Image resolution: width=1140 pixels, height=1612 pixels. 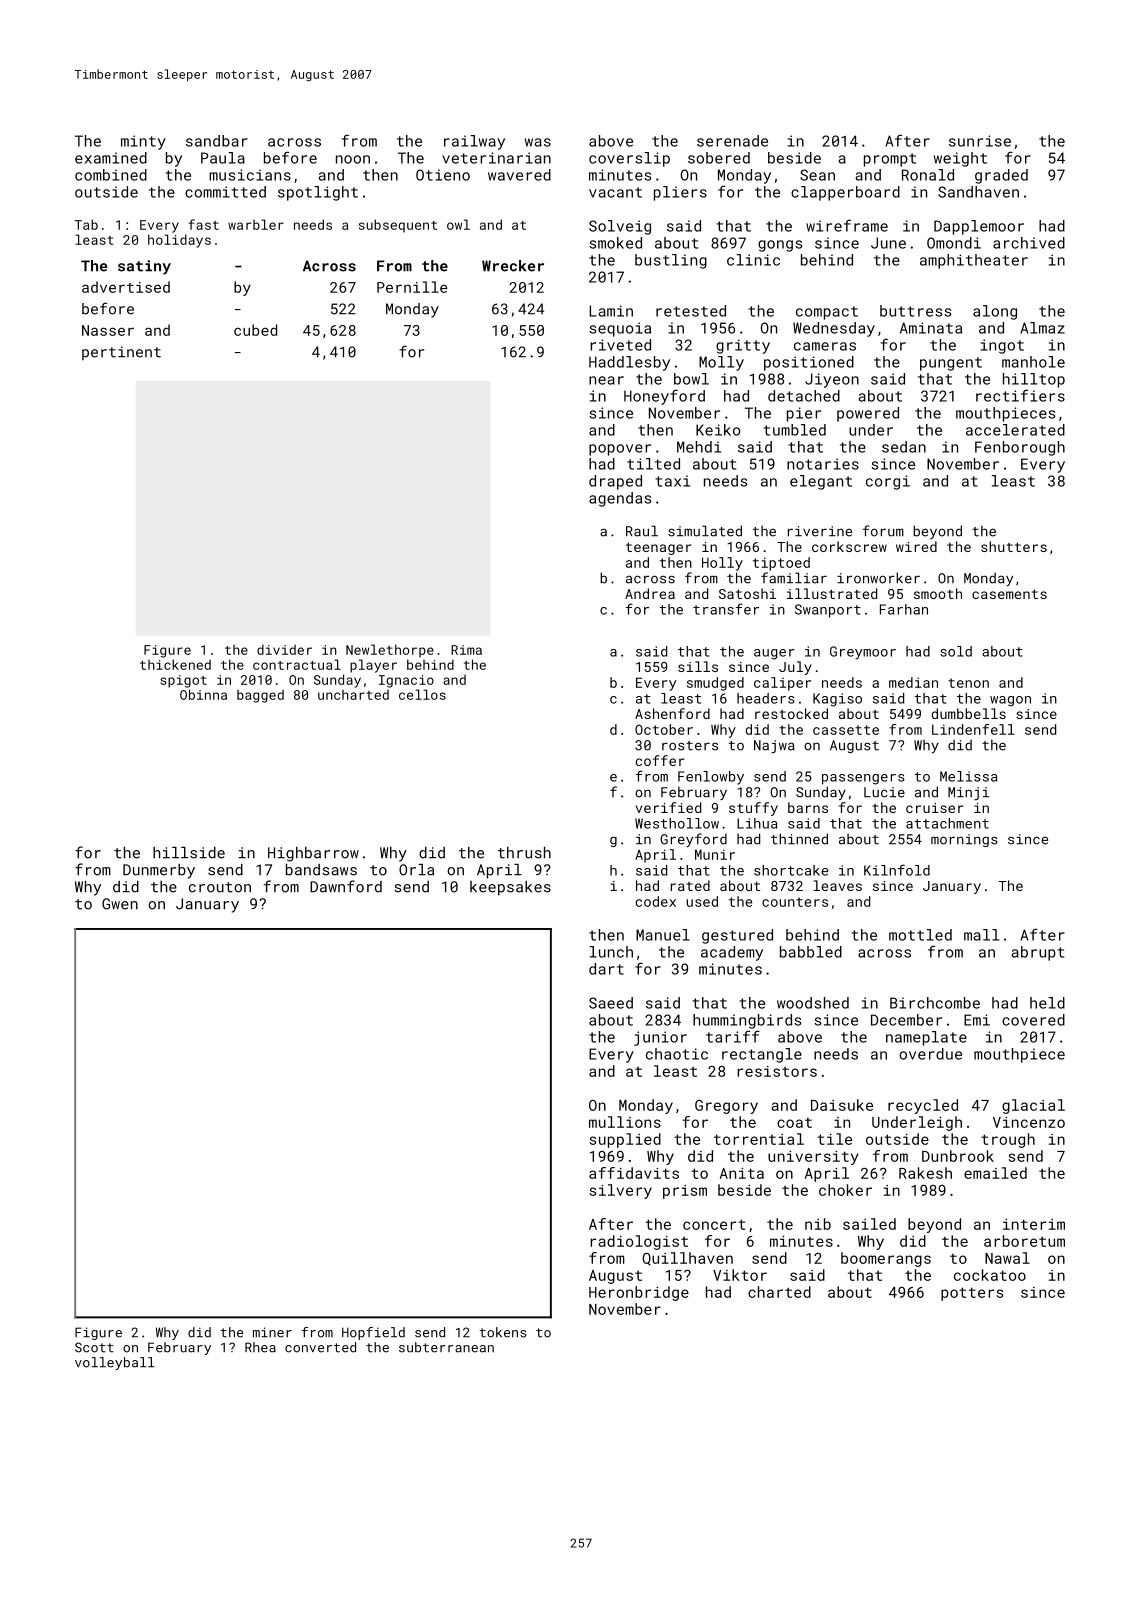 What do you see at coordinates (255, 330) in the screenshot?
I see `cubed` at bounding box center [255, 330].
